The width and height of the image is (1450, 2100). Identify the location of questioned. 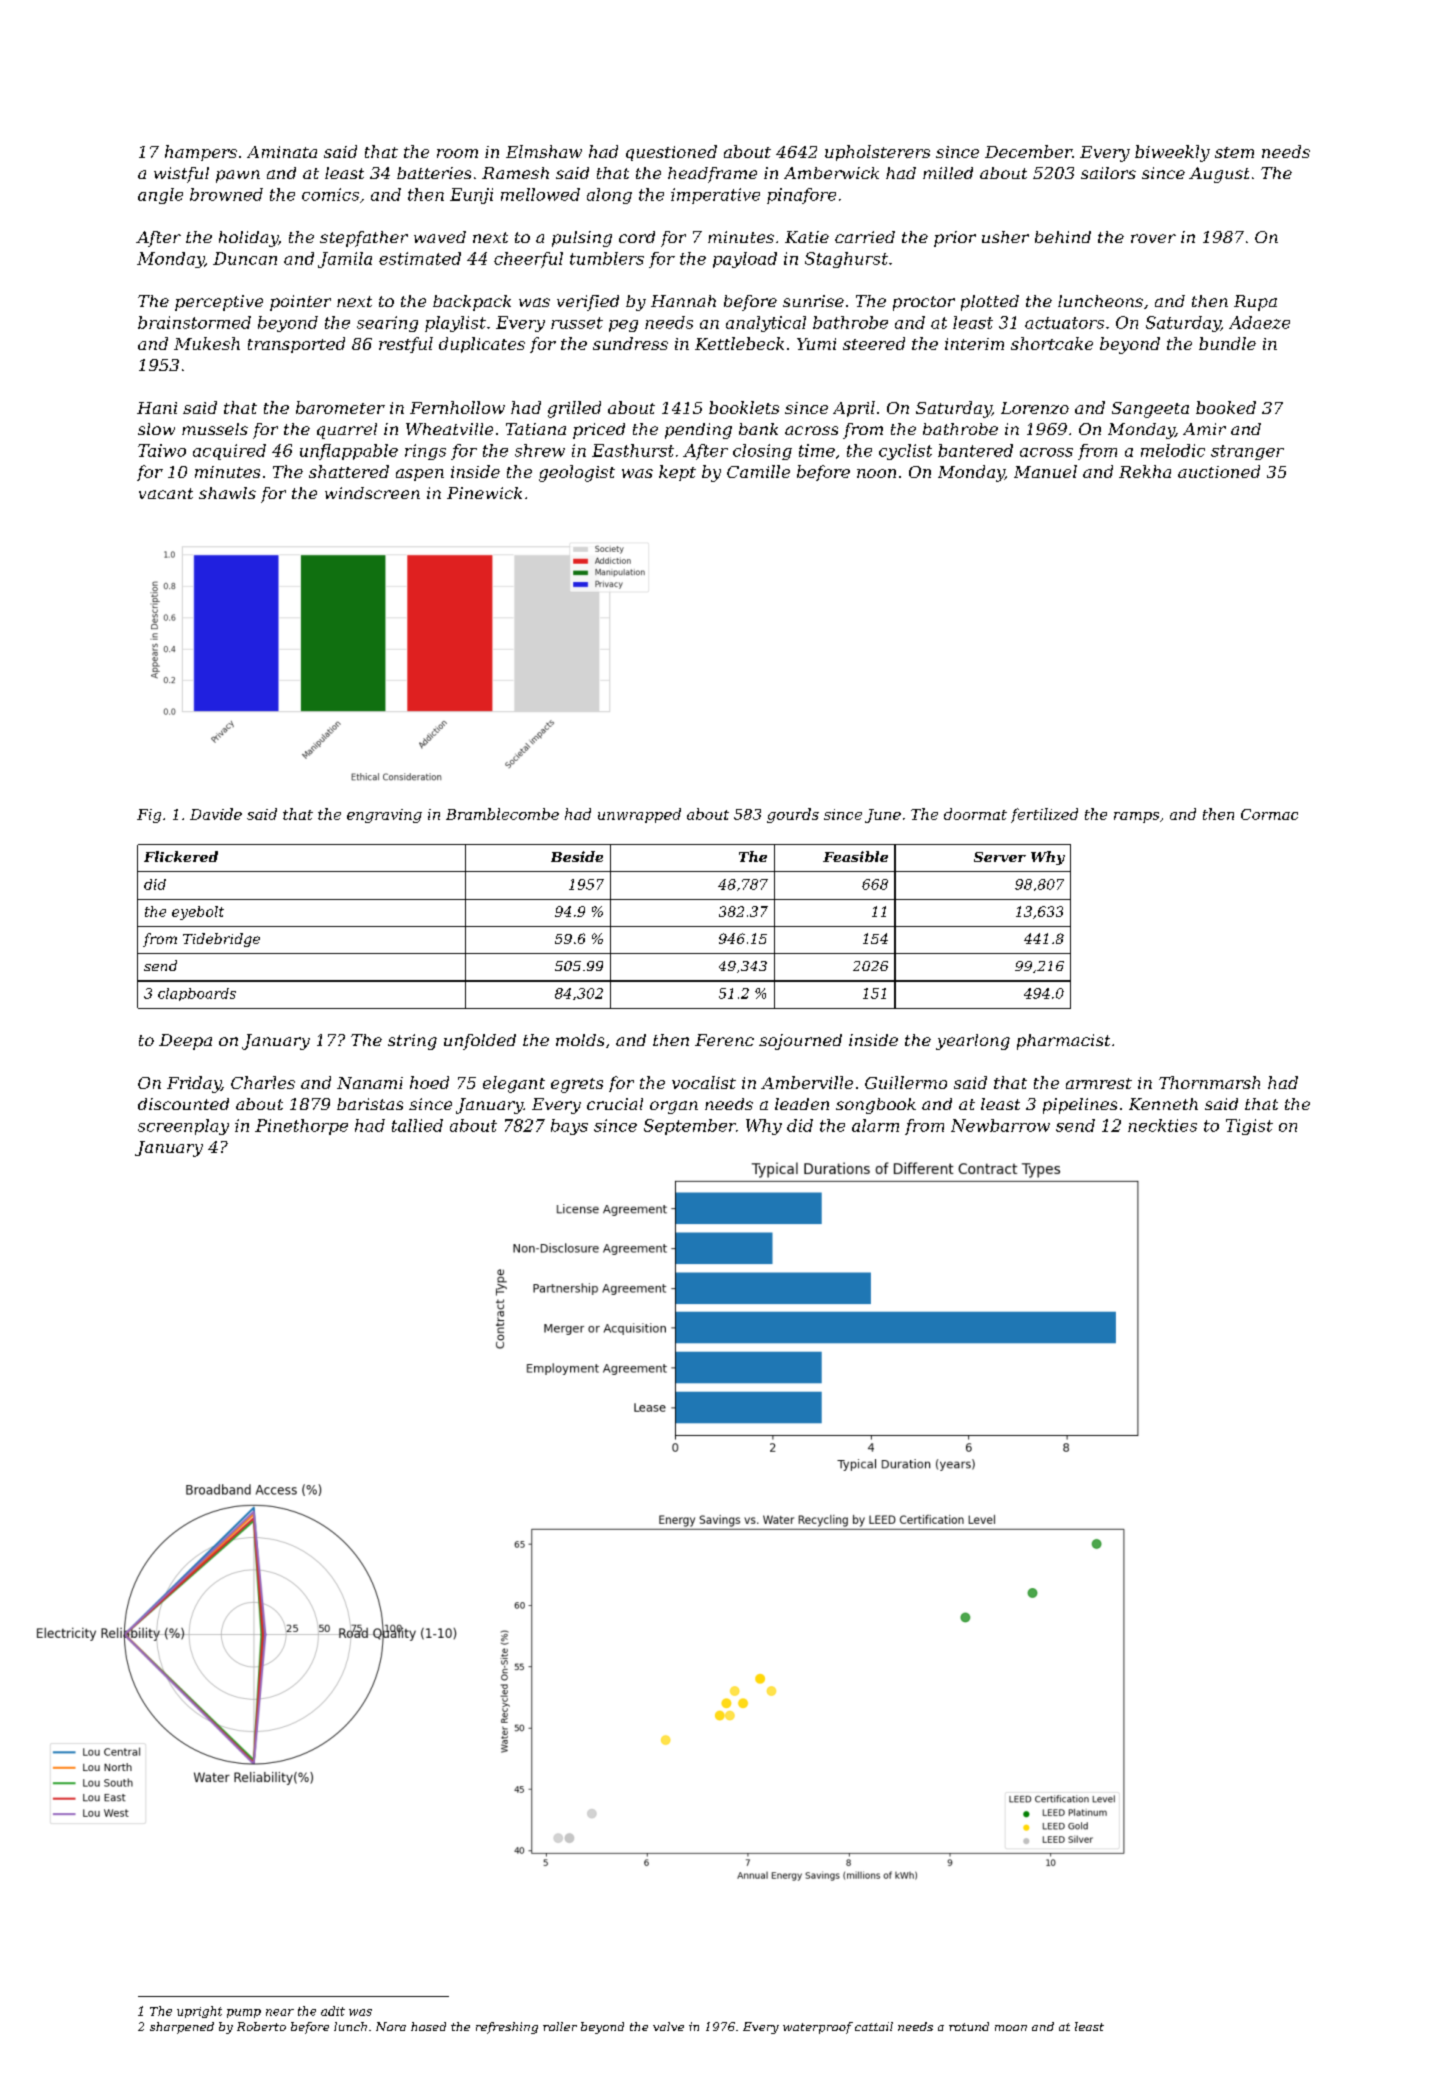
(671, 153).
